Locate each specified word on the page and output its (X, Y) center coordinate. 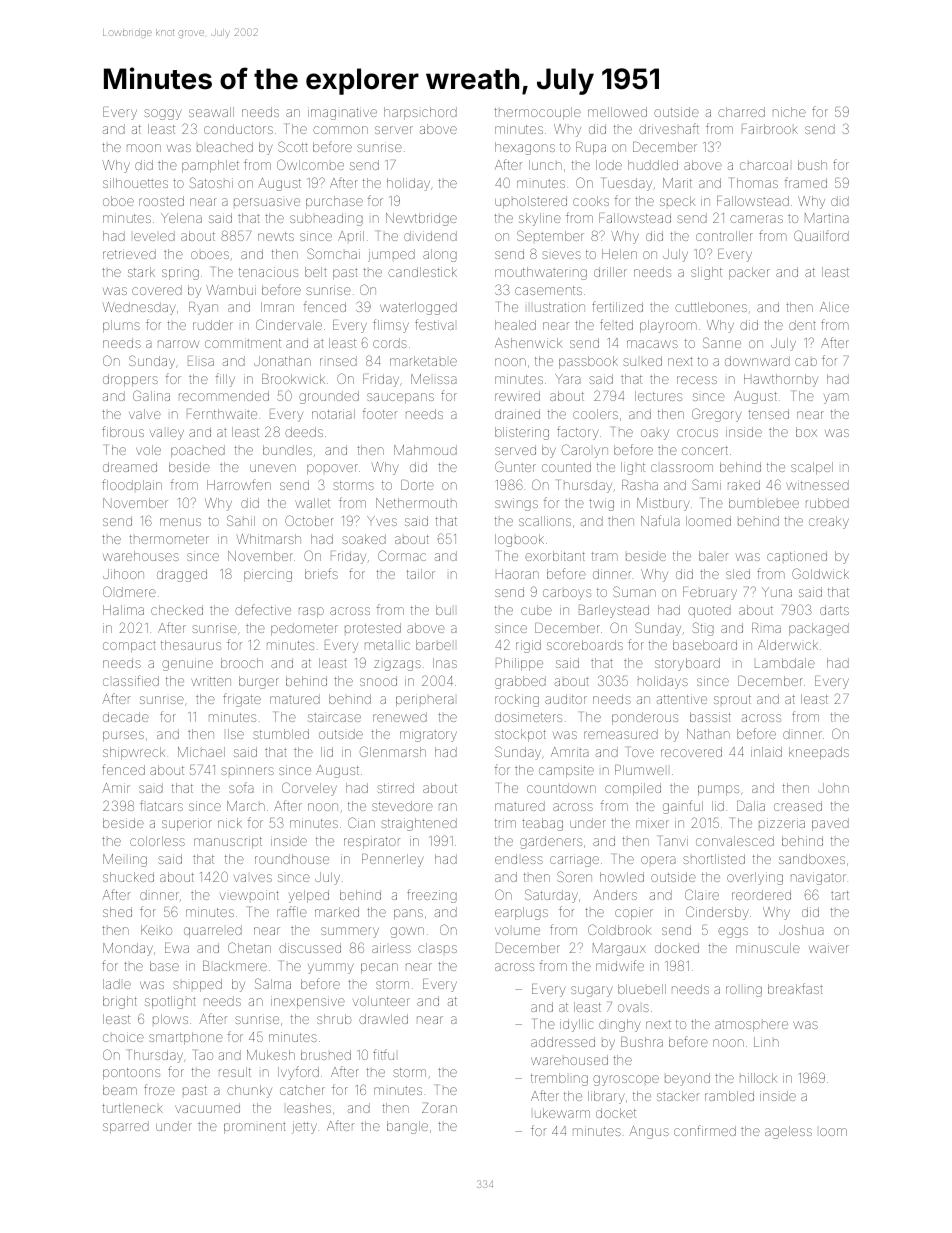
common (340, 130)
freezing (432, 896)
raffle (292, 911)
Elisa (201, 361)
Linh (766, 1042)
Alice (834, 307)
